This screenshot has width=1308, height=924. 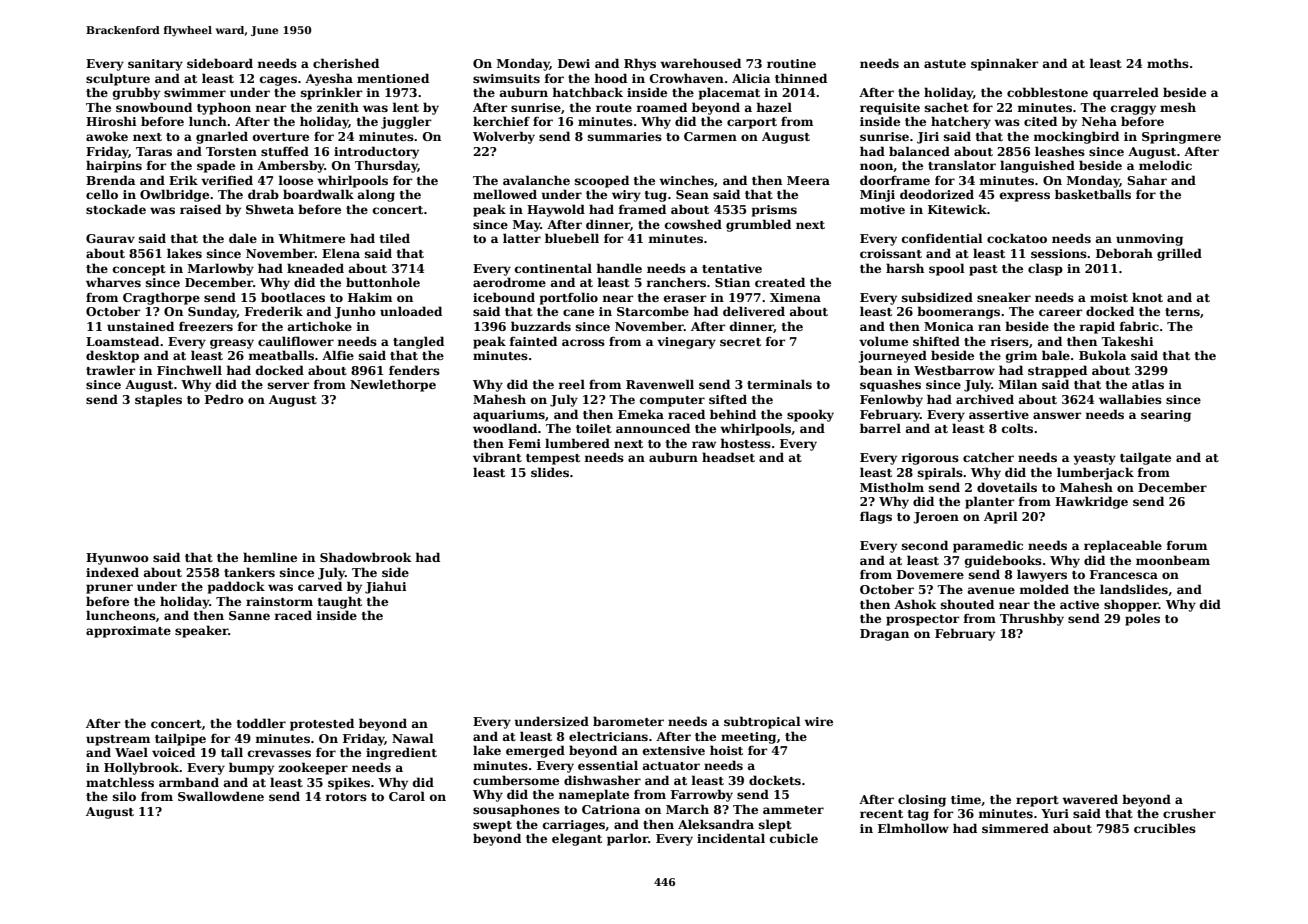 I want to click on server, so click(x=289, y=385).
